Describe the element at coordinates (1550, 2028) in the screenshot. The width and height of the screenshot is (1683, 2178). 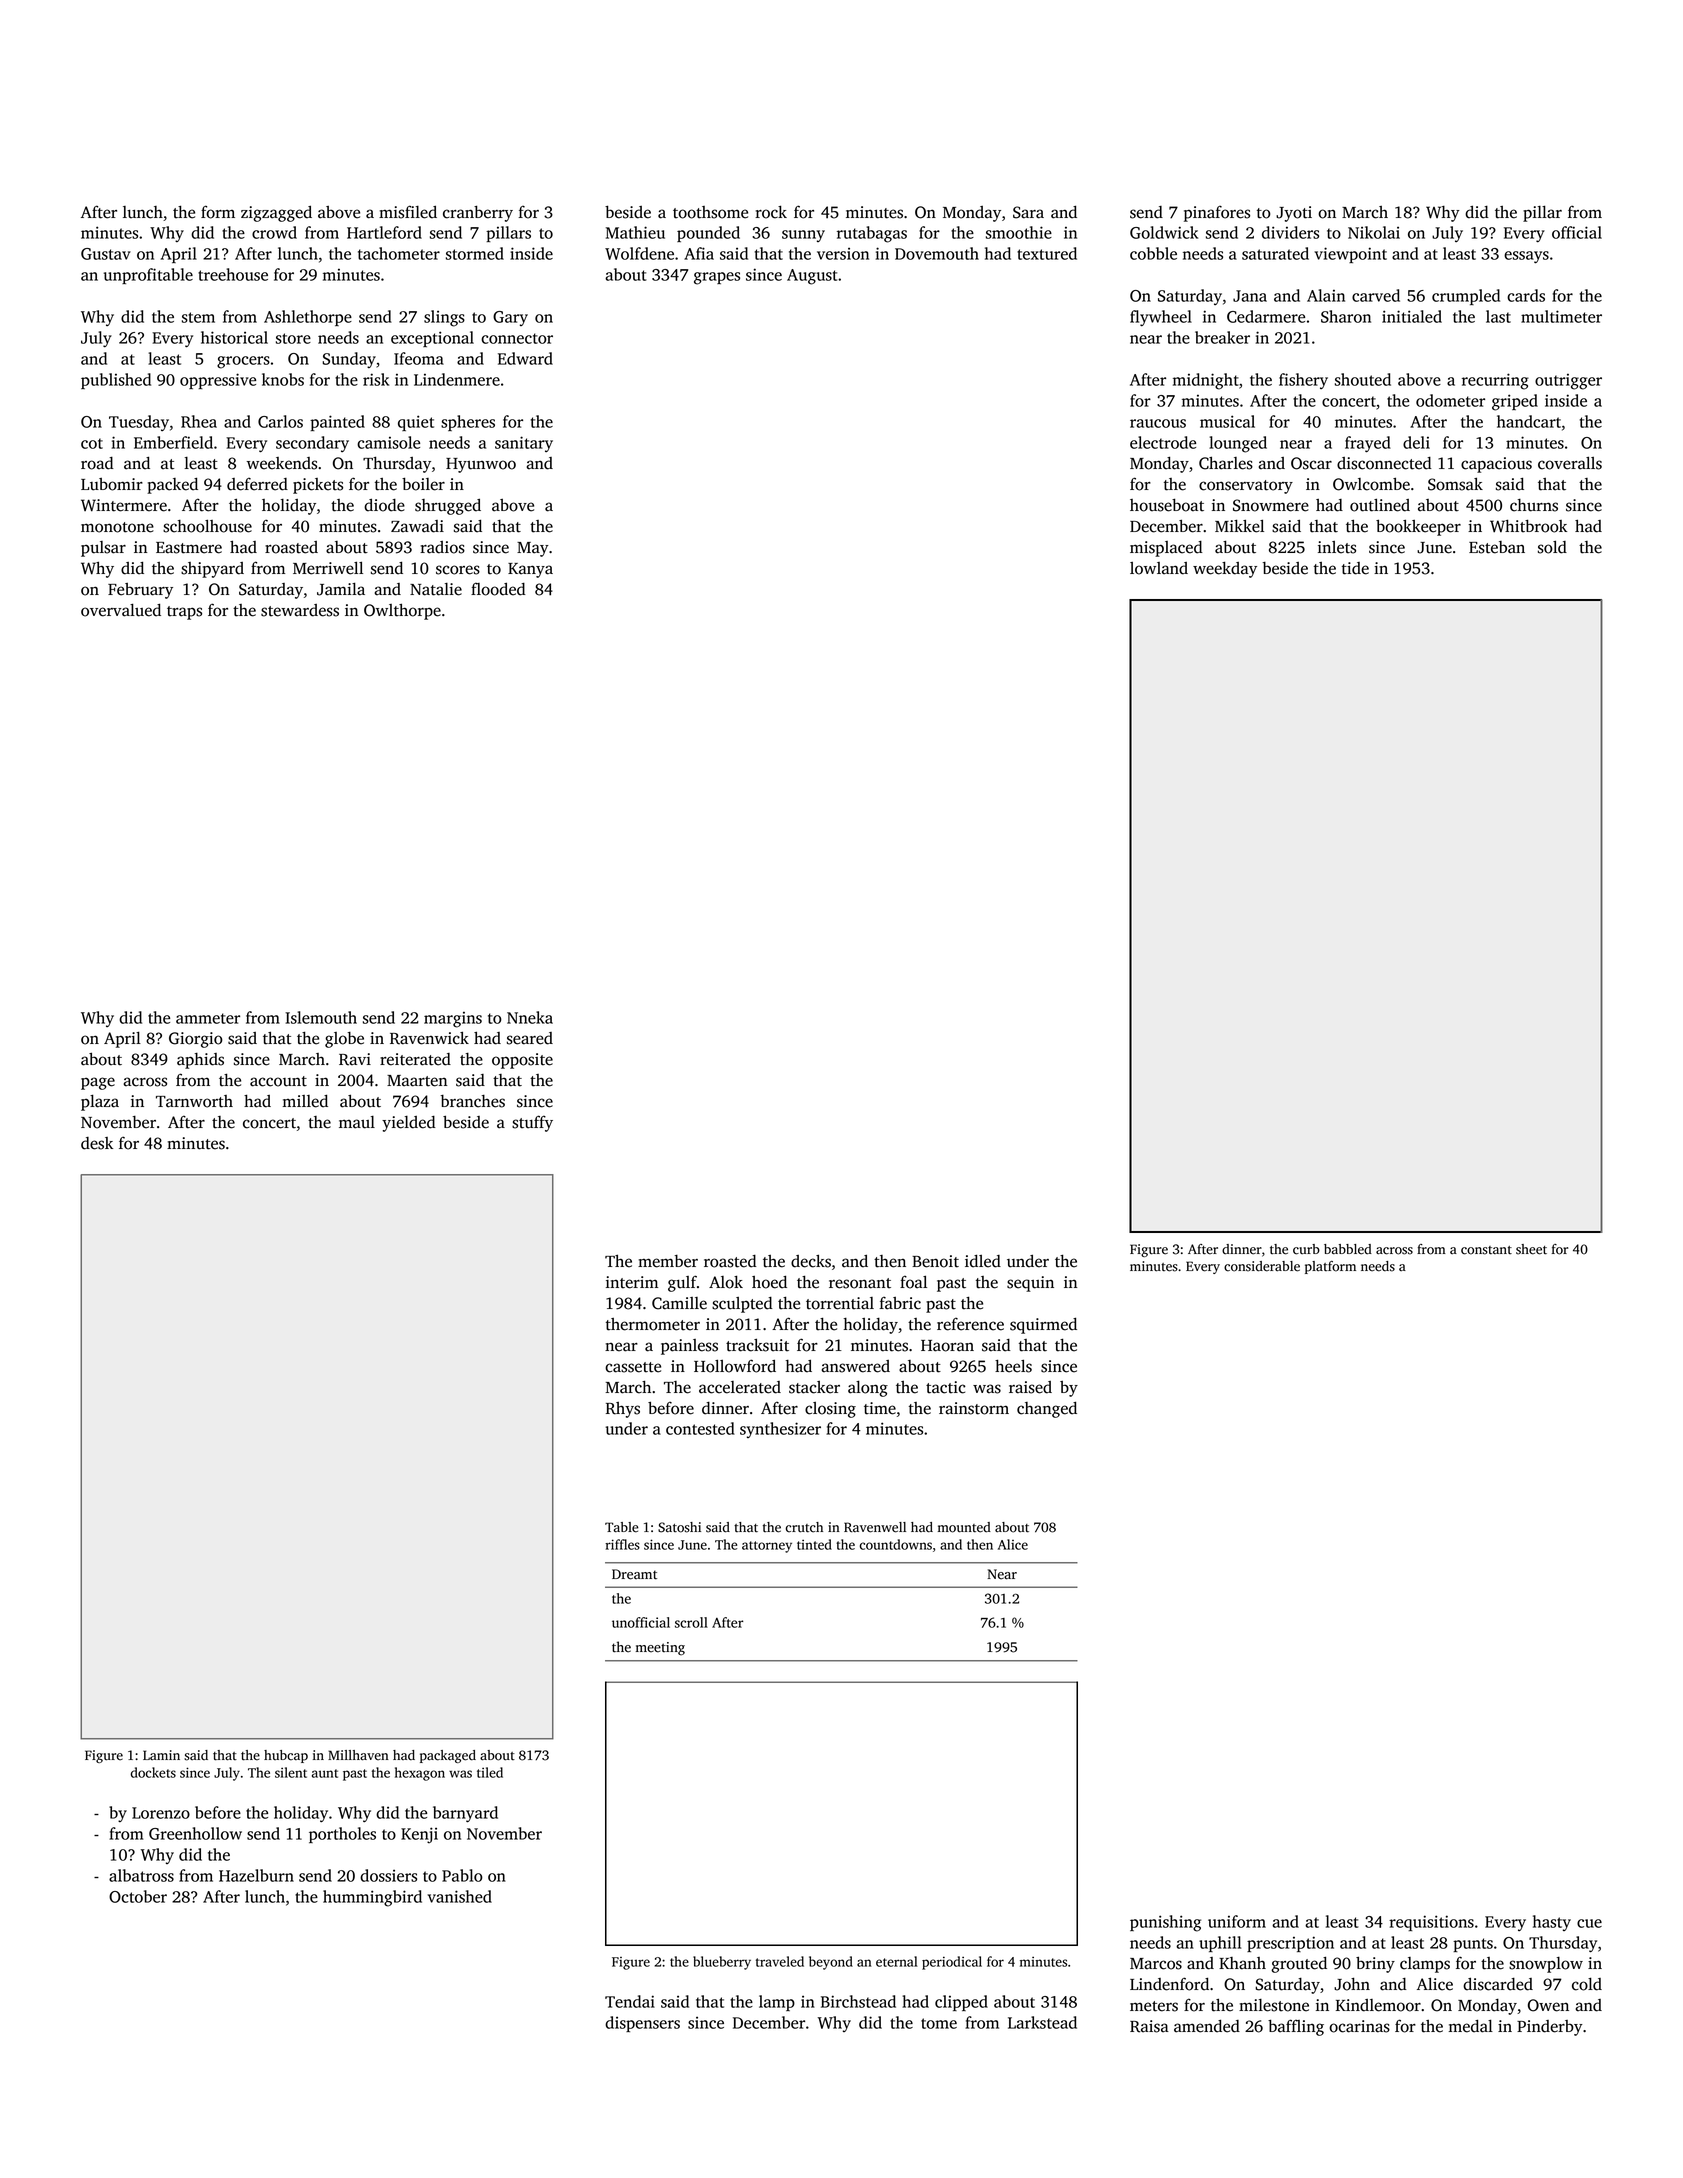
I see `Pinderby` at that location.
